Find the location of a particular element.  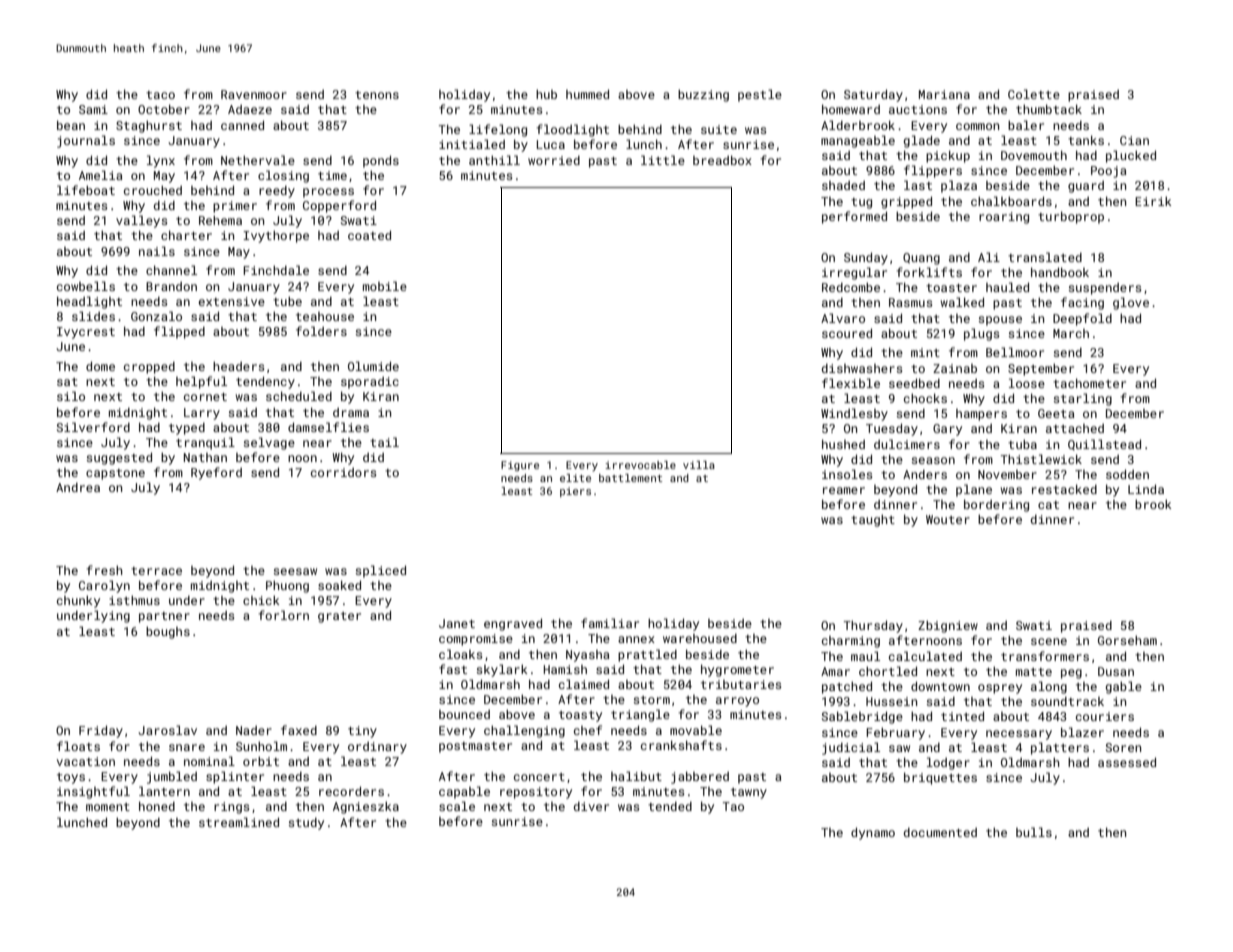

Bellmoor is located at coordinates (1015, 352).
